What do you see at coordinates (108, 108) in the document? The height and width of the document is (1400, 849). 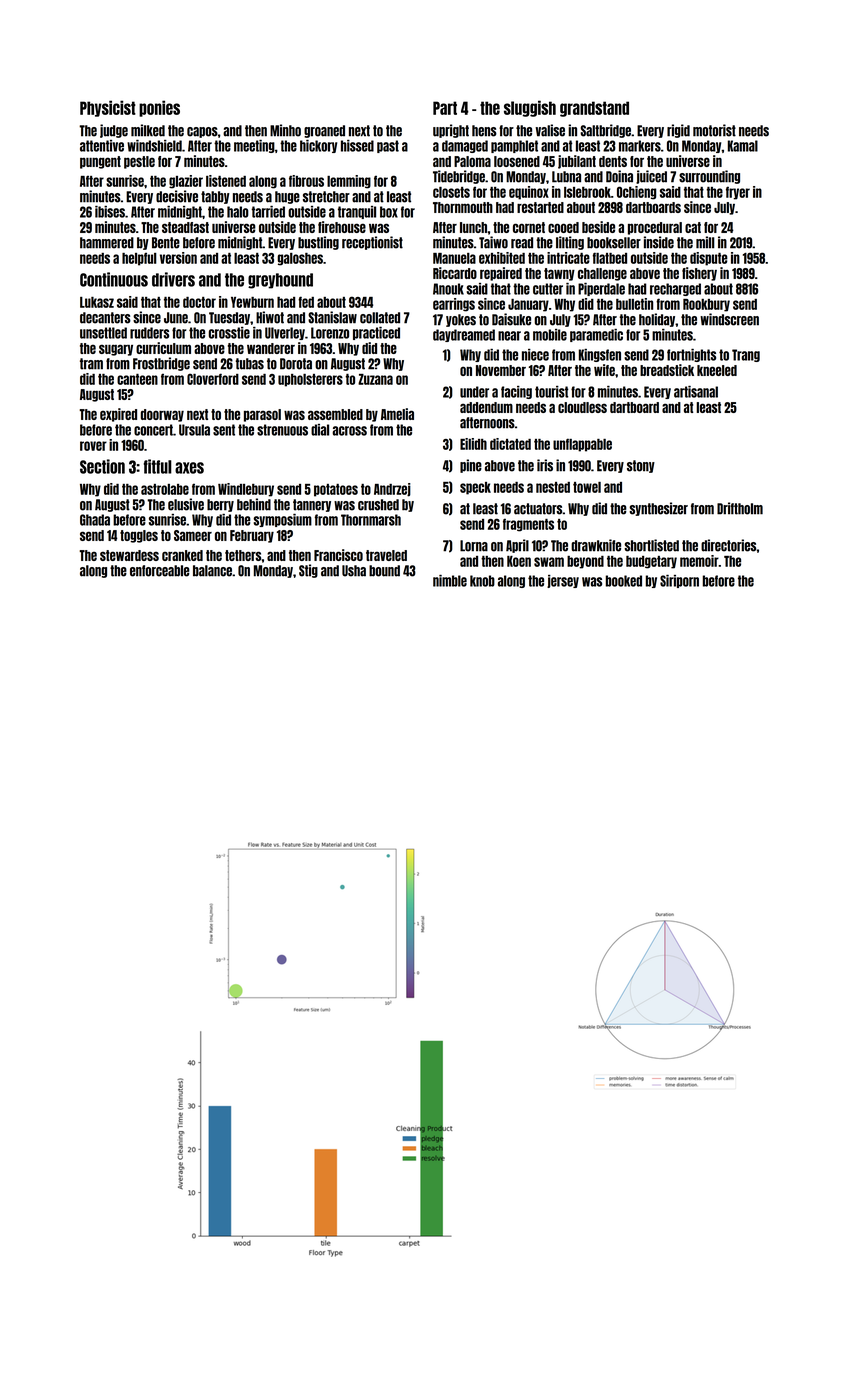 I see `Physicist` at bounding box center [108, 108].
